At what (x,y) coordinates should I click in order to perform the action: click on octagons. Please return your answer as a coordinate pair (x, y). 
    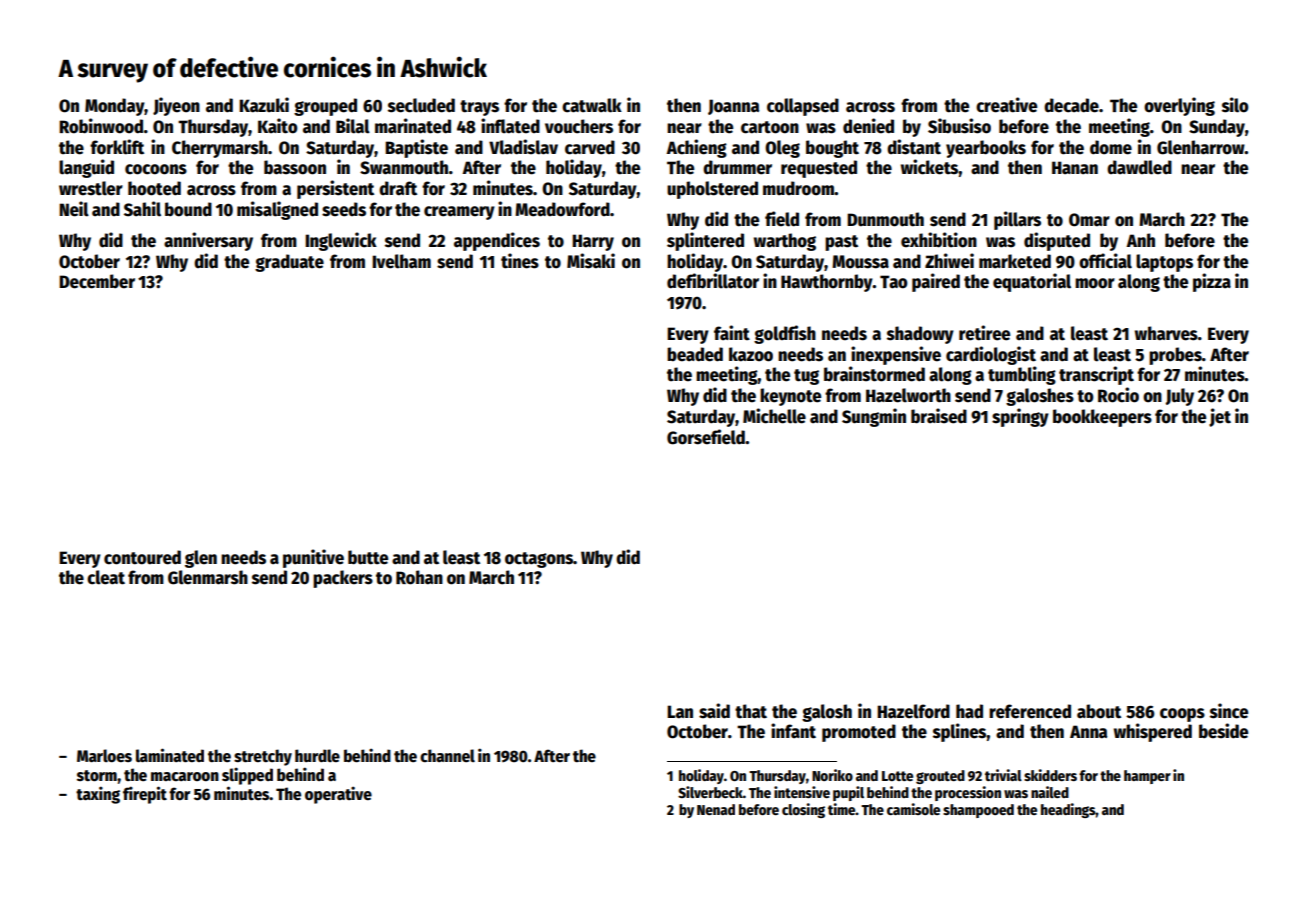
    Looking at the image, I should click on (539, 560).
